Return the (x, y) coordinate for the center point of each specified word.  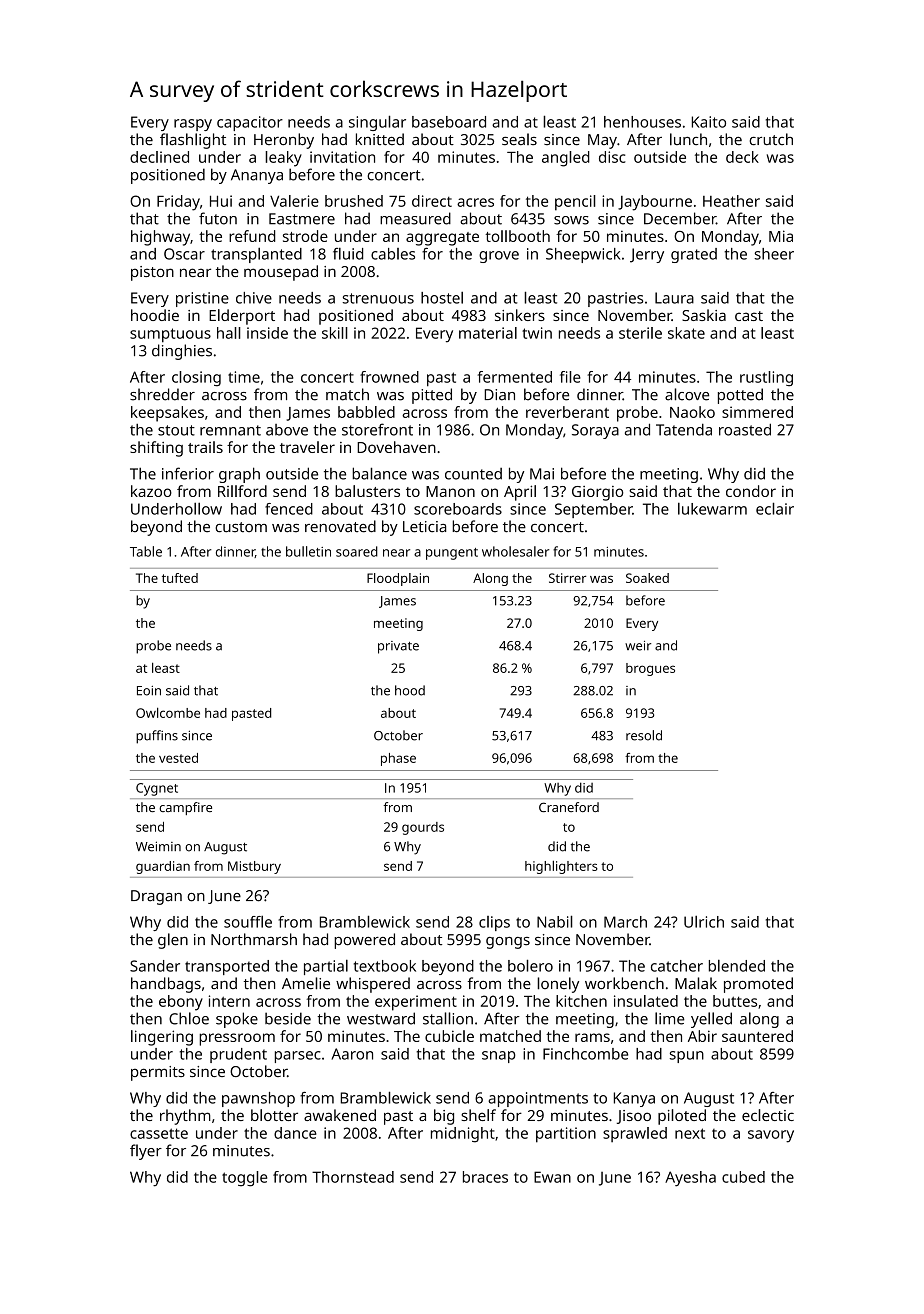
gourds (423, 828)
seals (519, 139)
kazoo (151, 491)
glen (173, 941)
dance (295, 1133)
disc (612, 157)
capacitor (250, 123)
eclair (775, 508)
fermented (515, 377)
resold (644, 735)
